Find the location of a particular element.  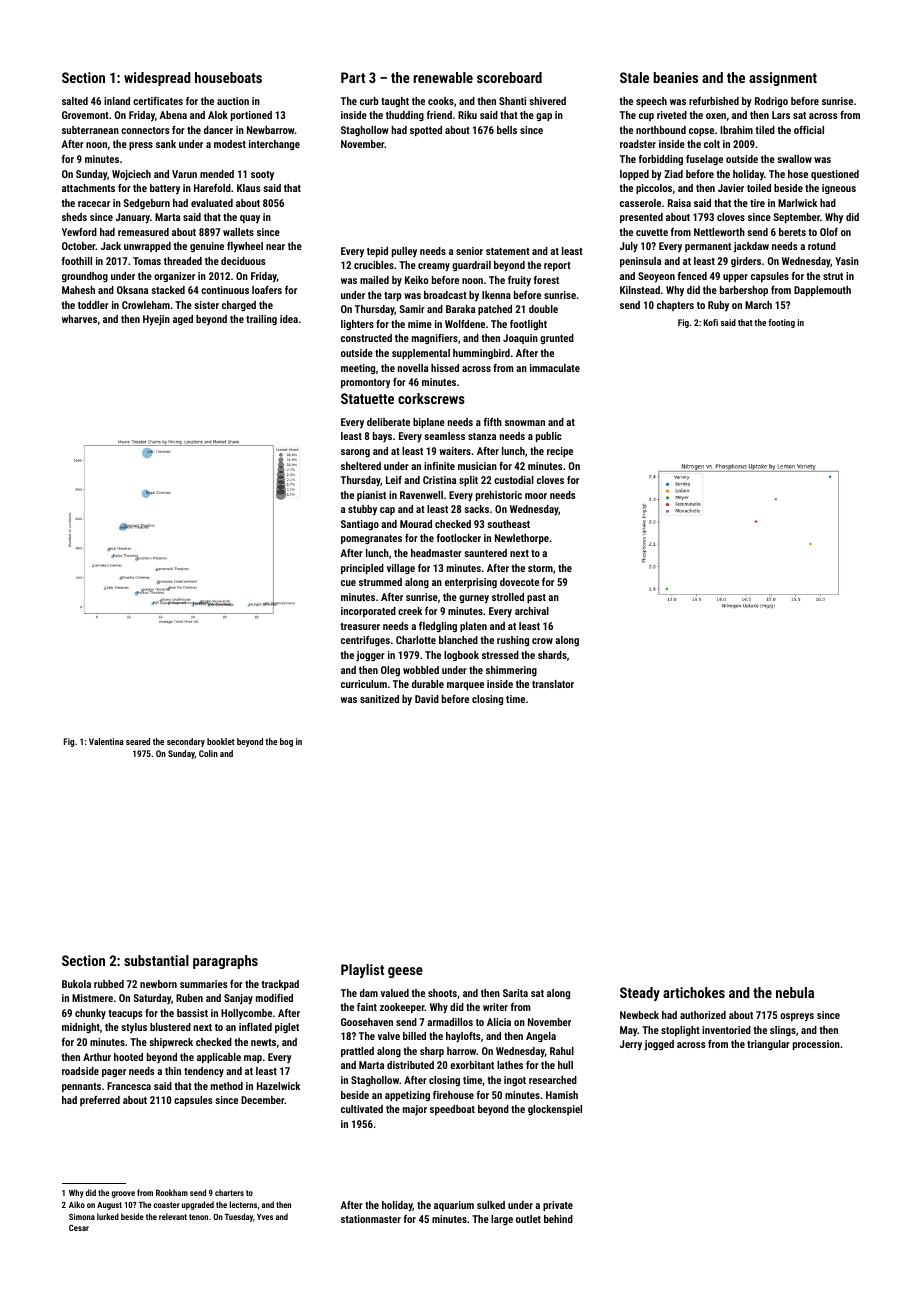

footing is located at coordinates (781, 323).
